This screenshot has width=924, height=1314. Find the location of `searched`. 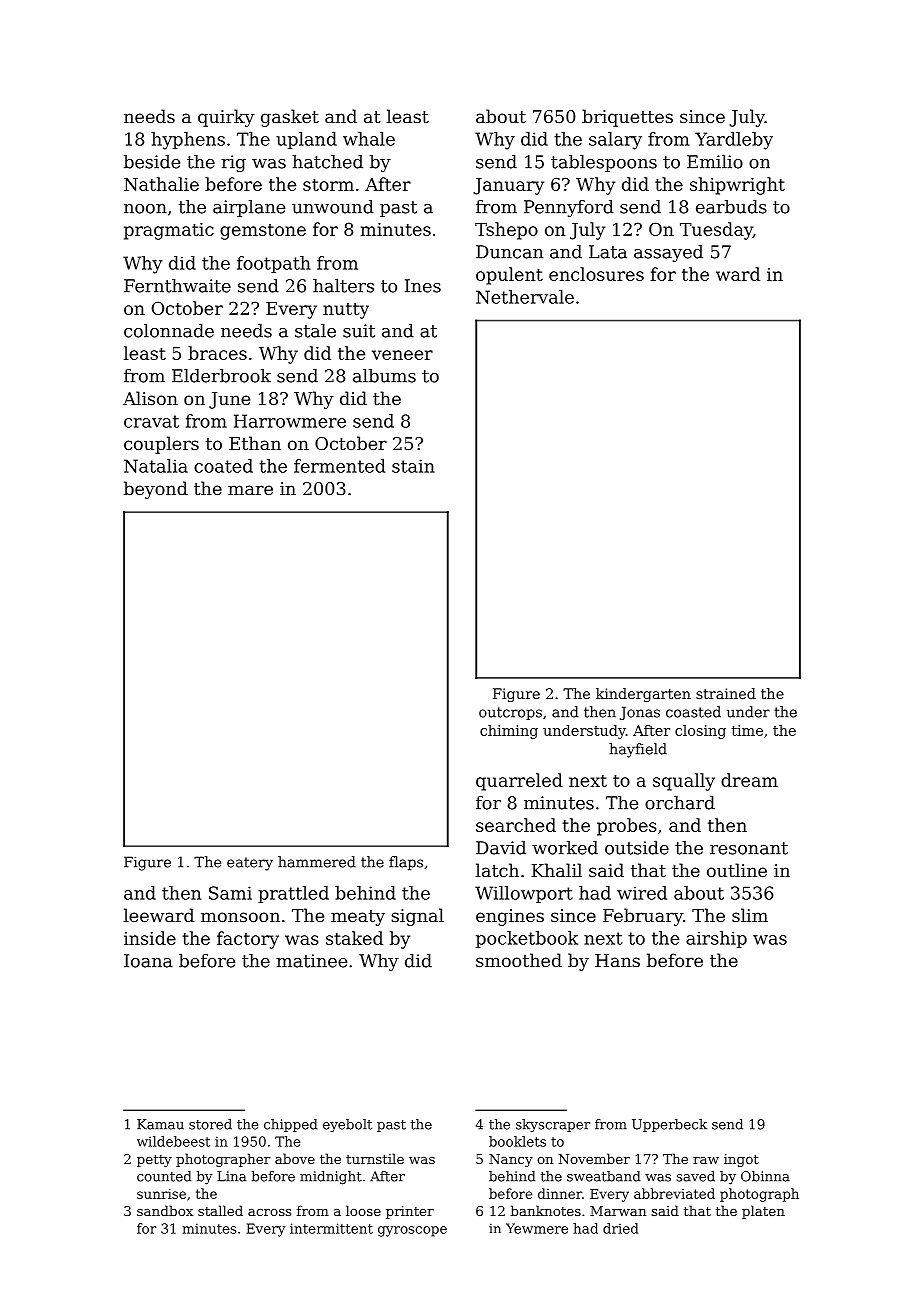

searched is located at coordinates (516, 825).
